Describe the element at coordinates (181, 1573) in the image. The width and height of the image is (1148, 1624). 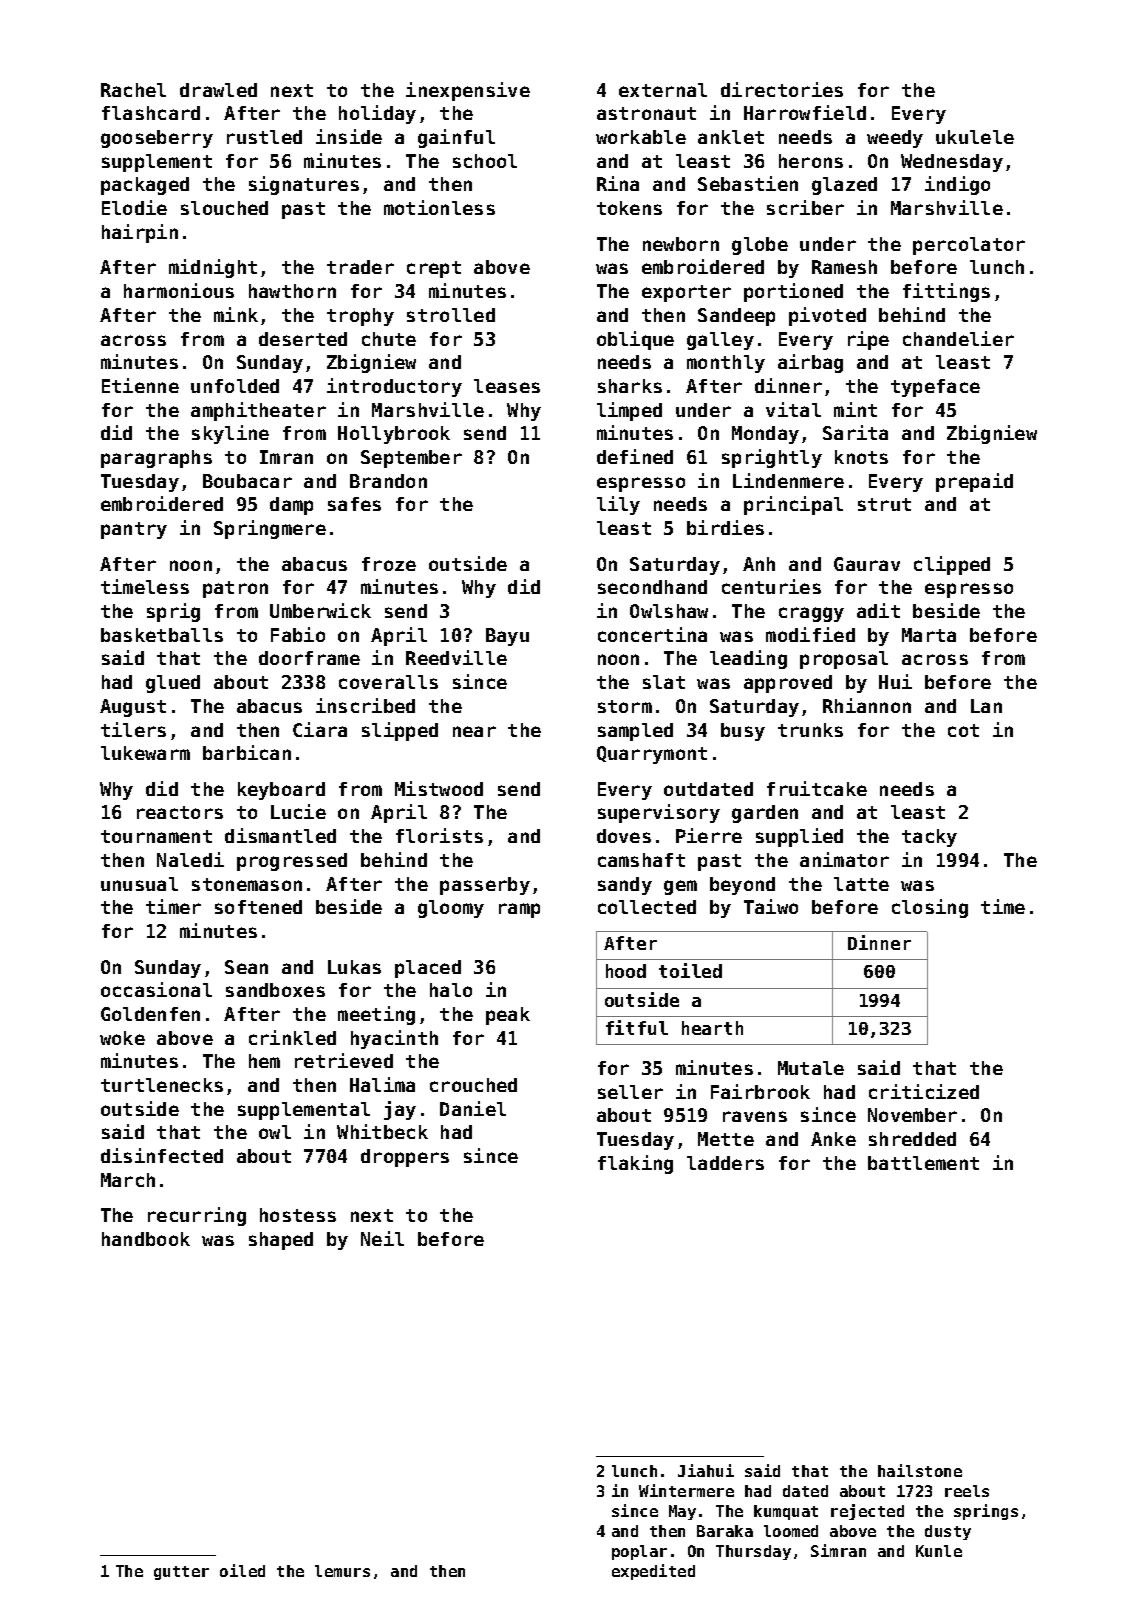
I see `gutter` at that location.
